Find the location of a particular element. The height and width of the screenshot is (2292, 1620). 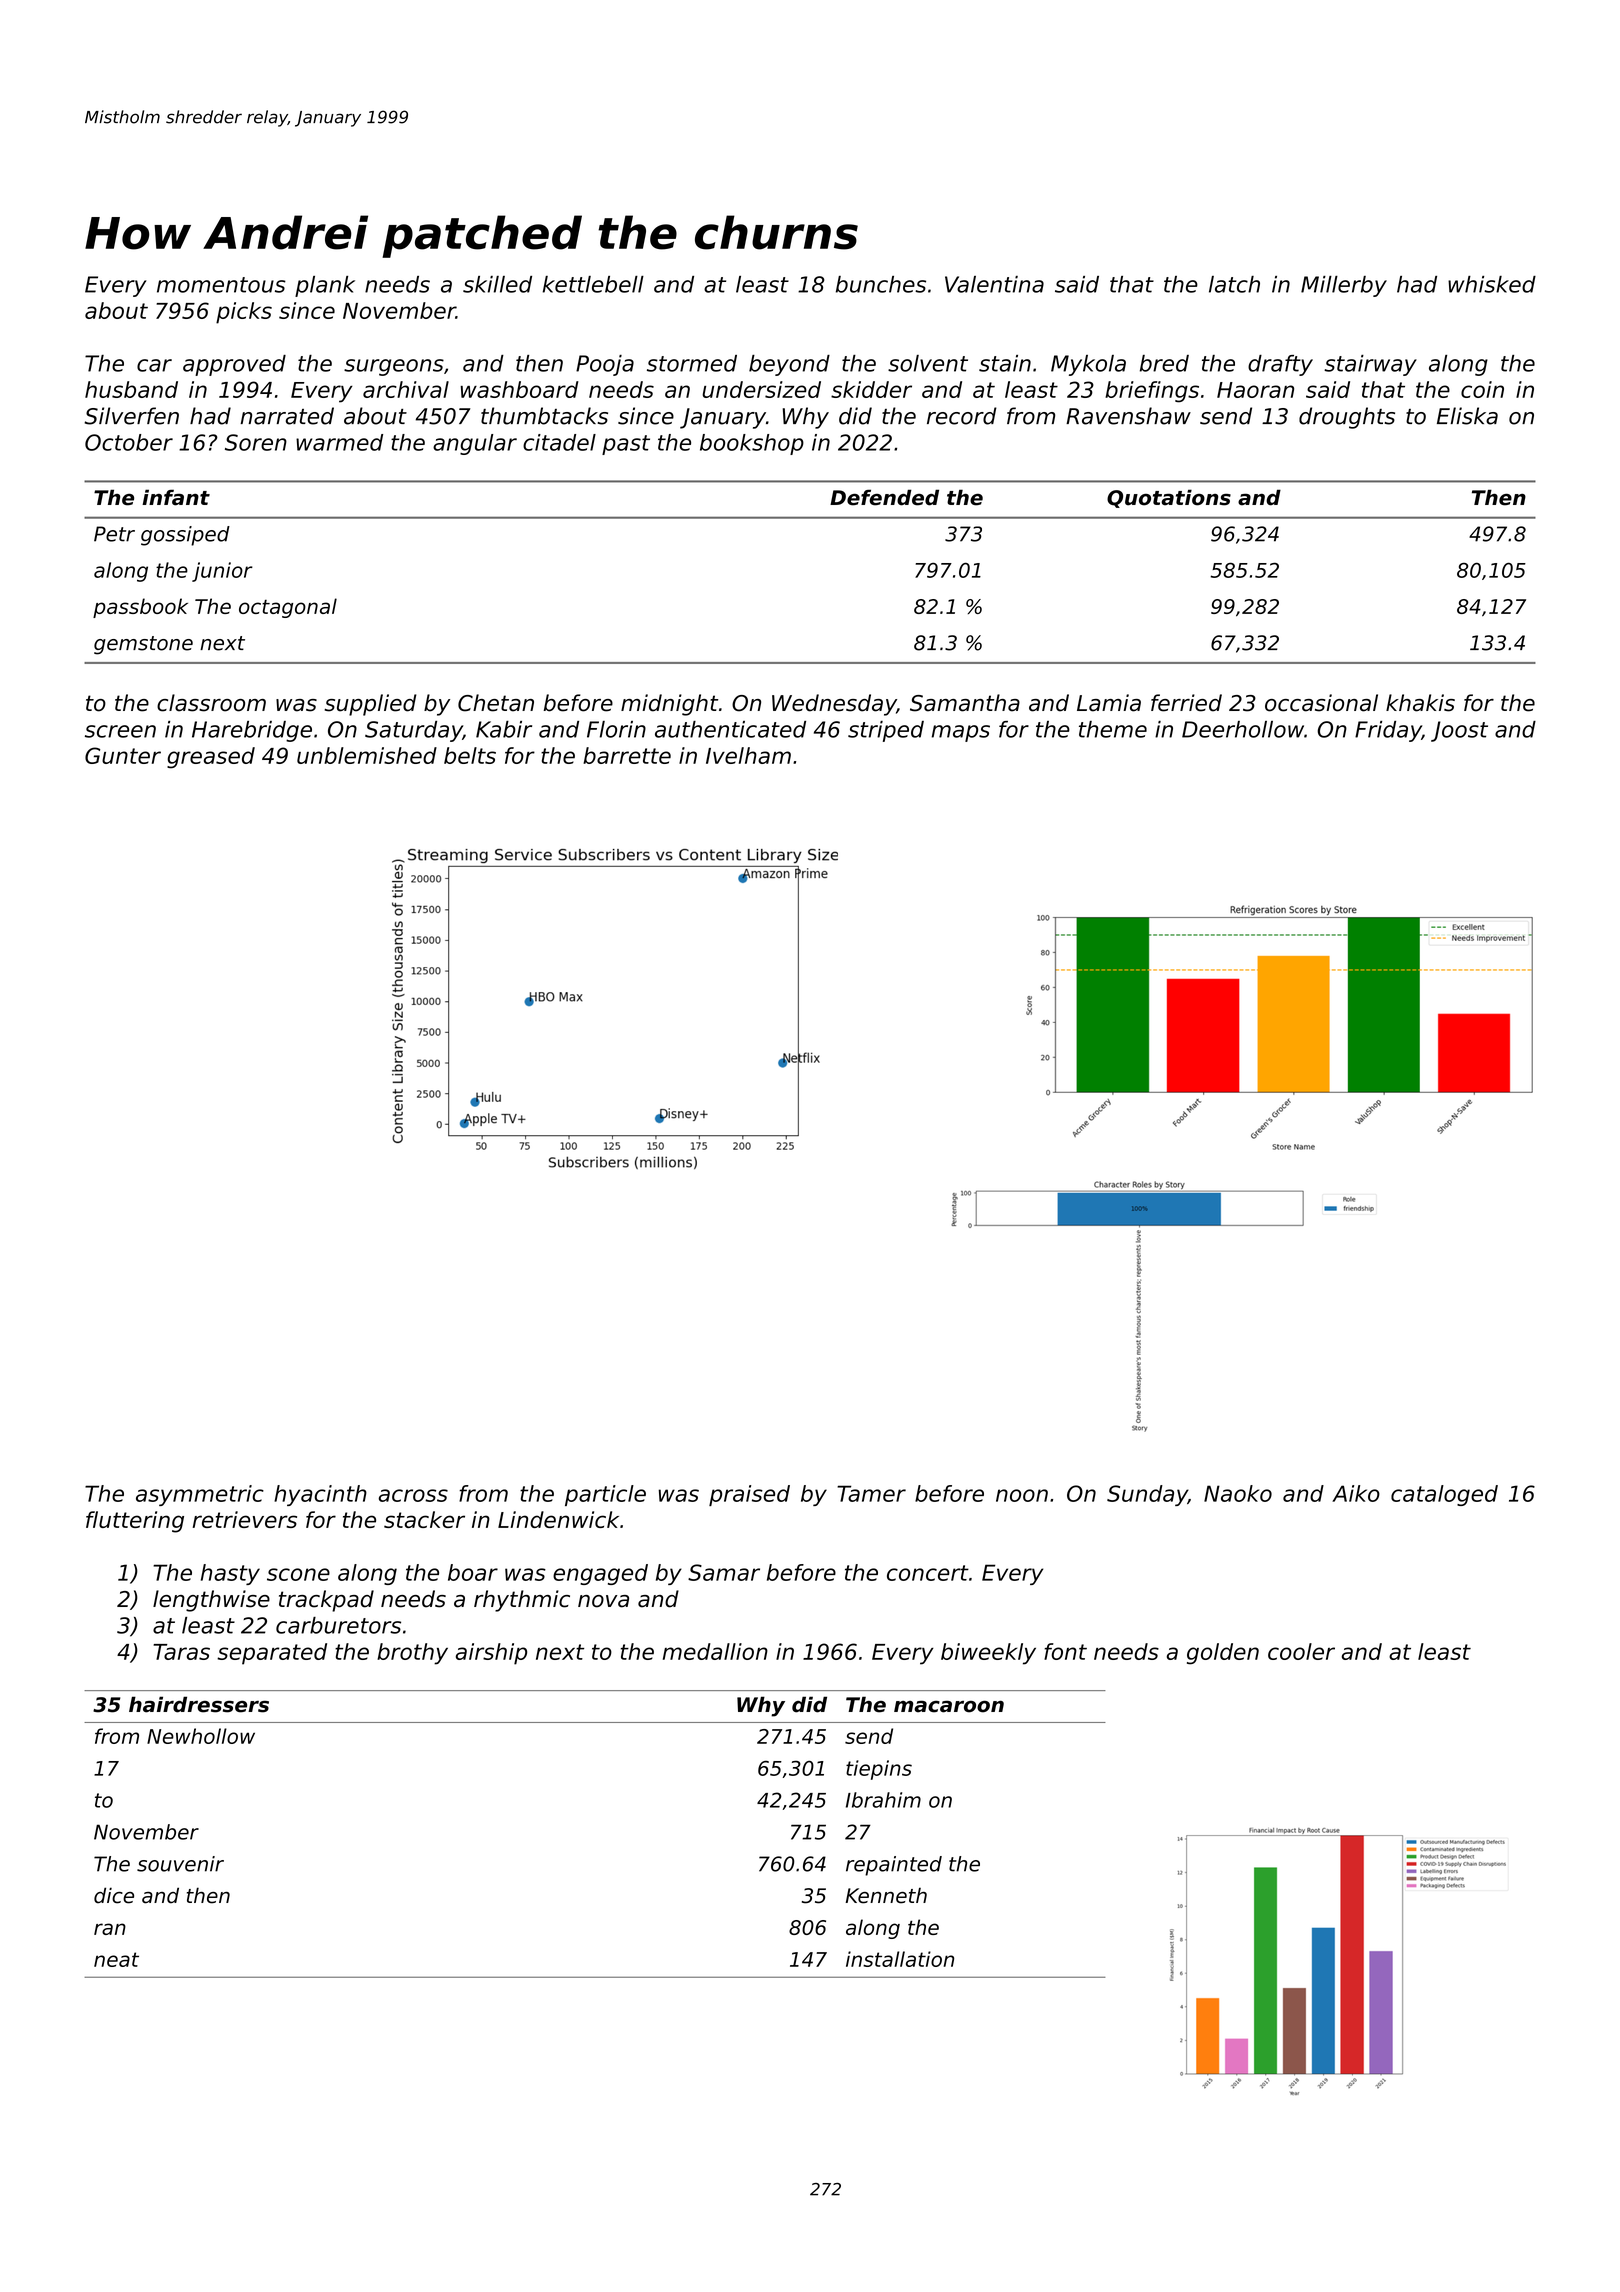

Deerhollow is located at coordinates (1243, 729).
